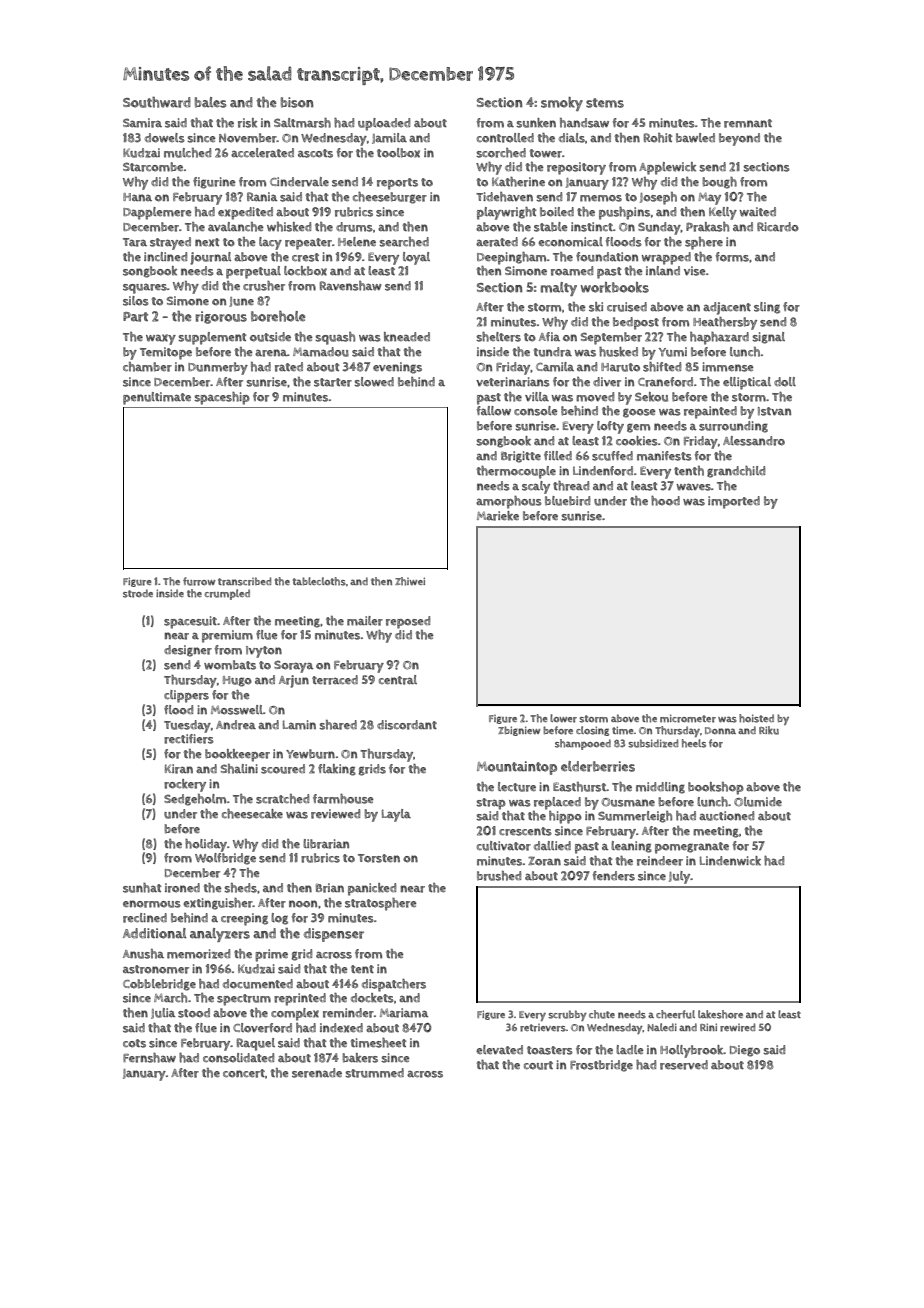 The image size is (924, 1308). What do you see at coordinates (598, 766) in the screenshot?
I see `elderberries` at bounding box center [598, 766].
